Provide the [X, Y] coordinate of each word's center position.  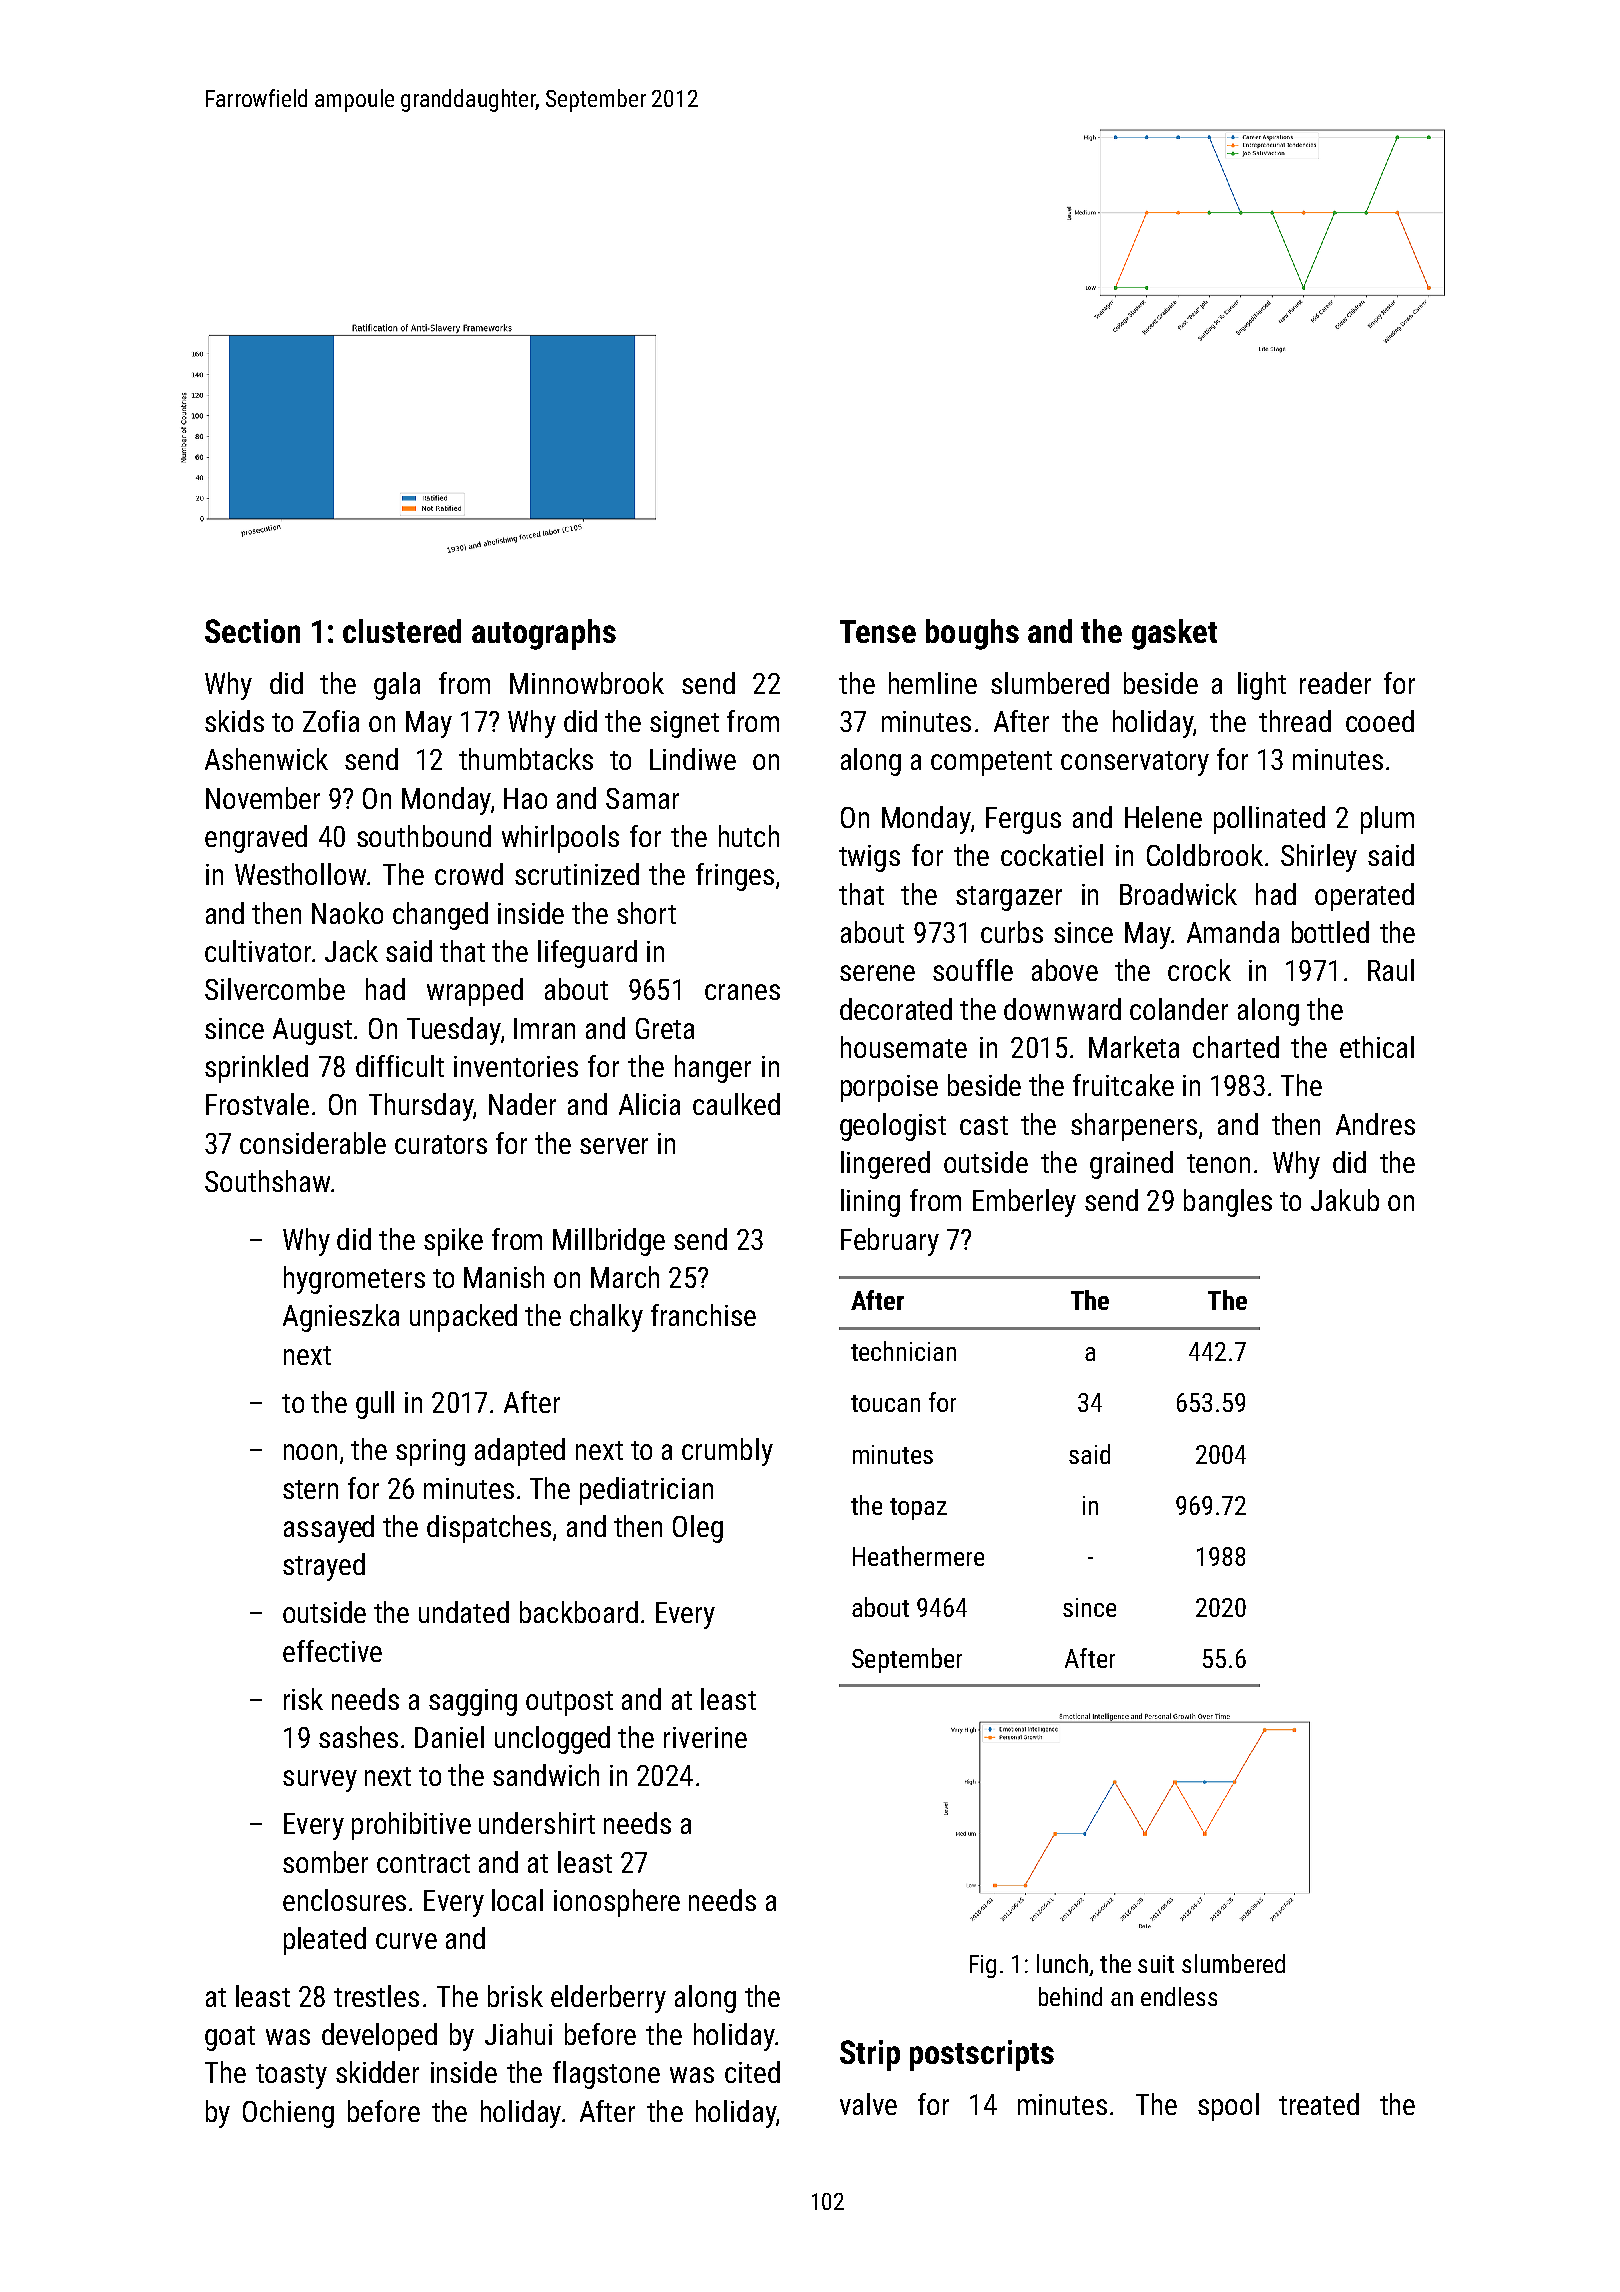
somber [325, 1862]
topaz [918, 1509]
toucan [885, 1403]
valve [868, 2104]
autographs [544, 634]
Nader [522, 1104]
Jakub [1345, 1200]
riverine [705, 1737]
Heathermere [918, 1556]
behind [1070, 1996]
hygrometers [354, 1280]
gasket [1174, 634]
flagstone [606, 2075]
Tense [878, 631]
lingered [885, 1165]
